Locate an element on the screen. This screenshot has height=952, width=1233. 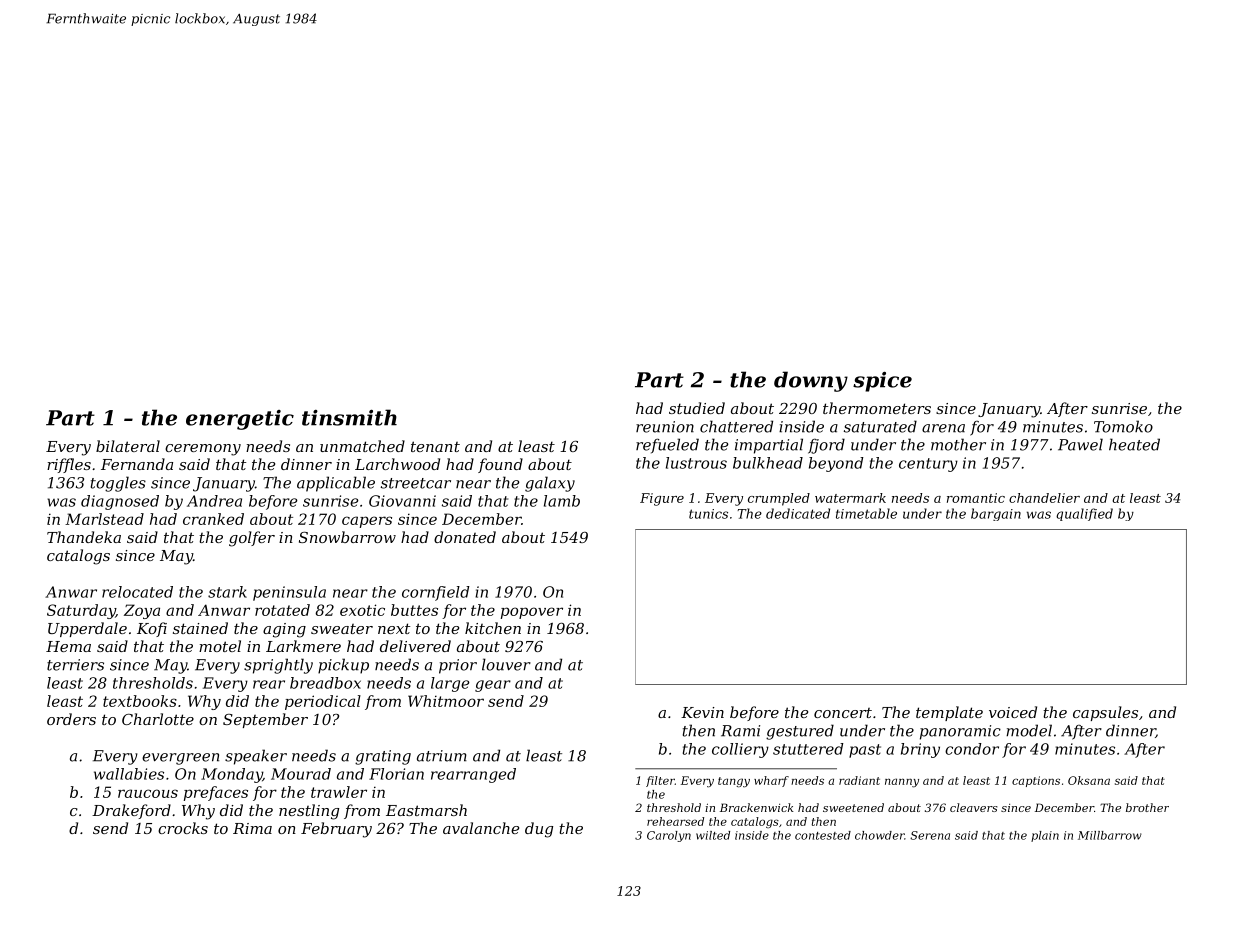
spice is located at coordinates (882, 382).
